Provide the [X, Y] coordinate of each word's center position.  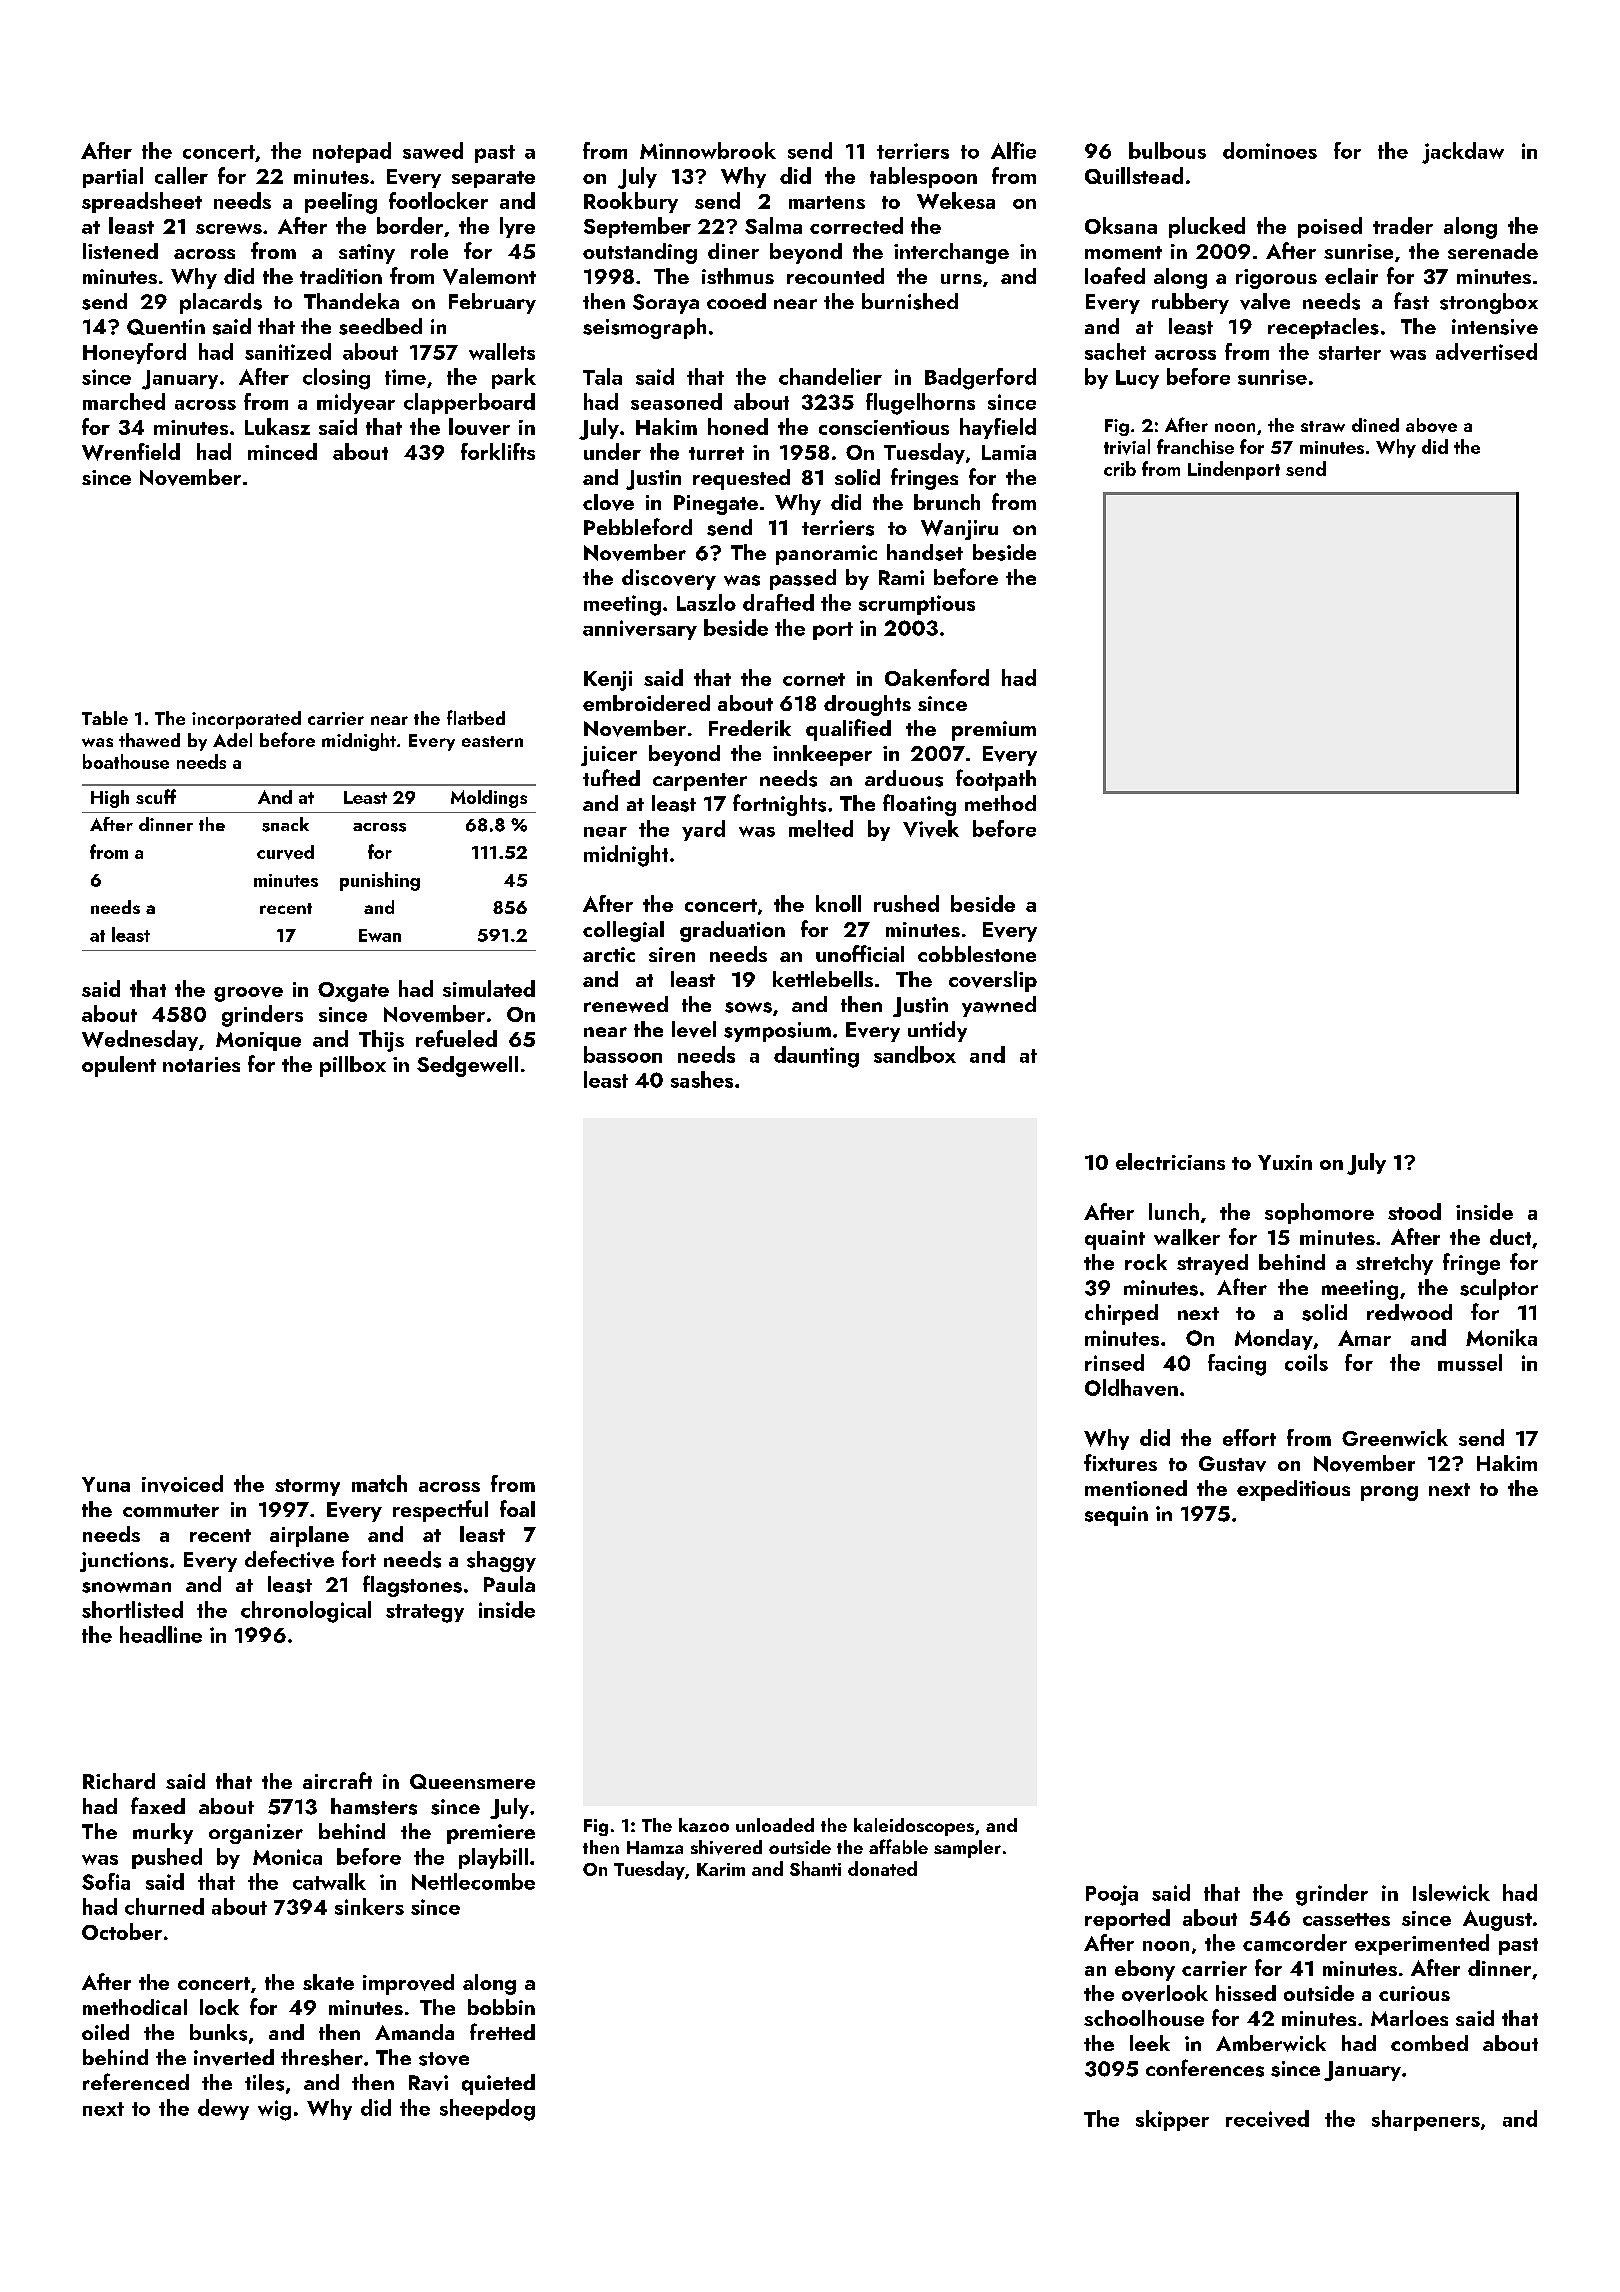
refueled [456, 1038]
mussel [1470, 1362]
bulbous [1167, 150]
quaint [1115, 1240]
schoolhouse [1144, 2018]
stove [444, 2059]
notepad [352, 152]
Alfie [1013, 150]
